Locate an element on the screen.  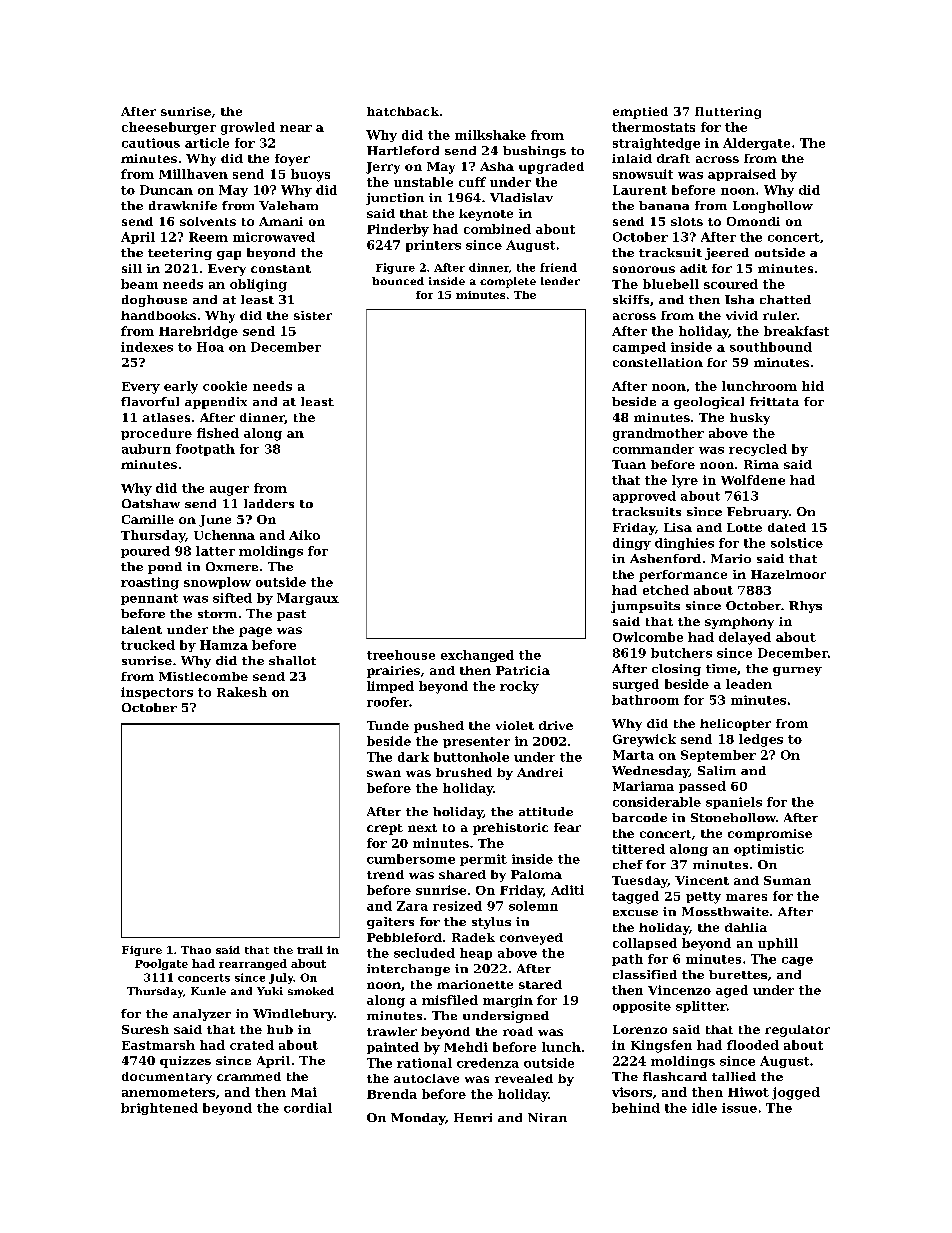
Tuan is located at coordinates (629, 464).
